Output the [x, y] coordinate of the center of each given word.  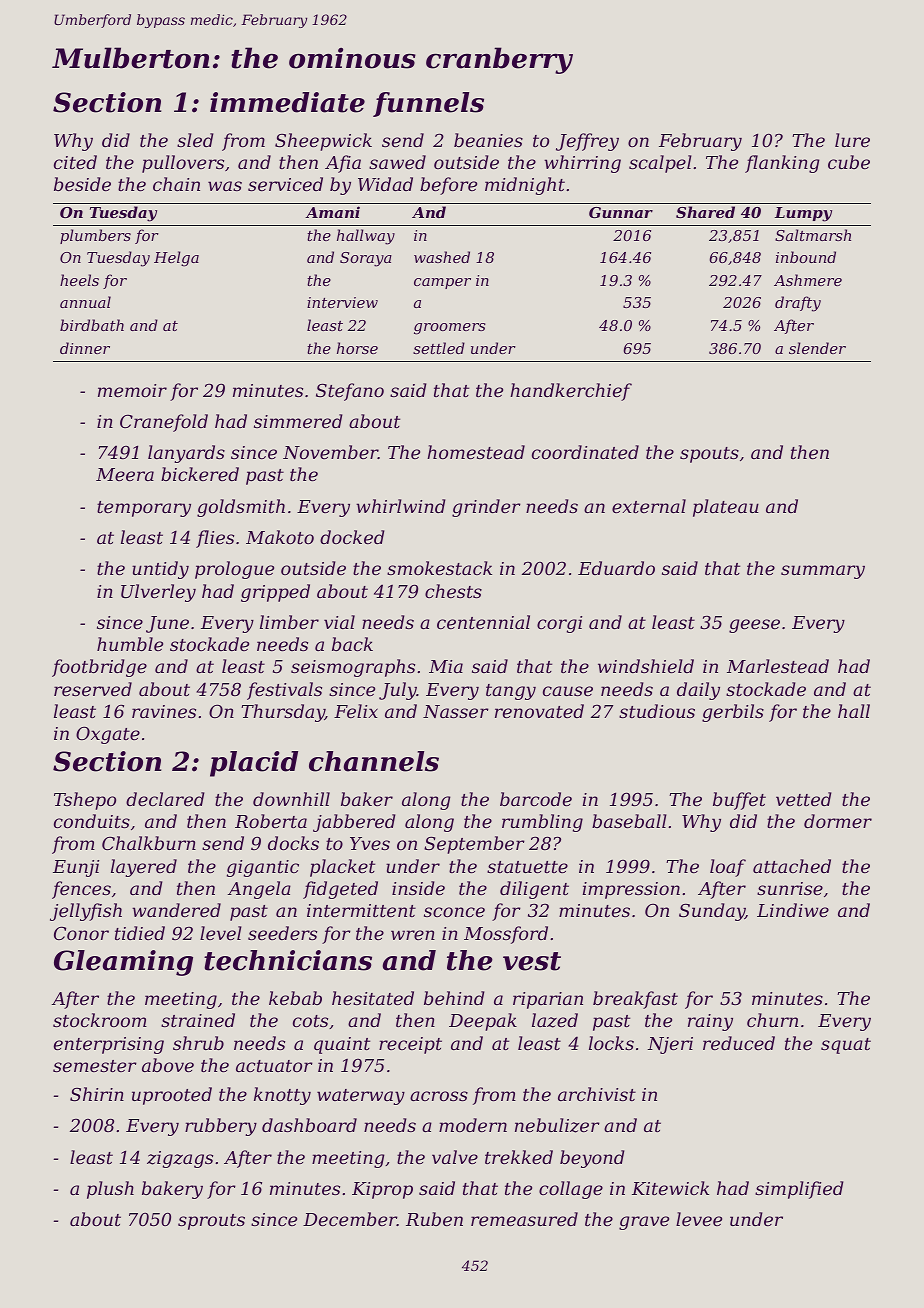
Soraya [366, 259]
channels [374, 761]
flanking [782, 164]
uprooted [172, 1096]
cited [75, 162]
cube [849, 162]
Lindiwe [793, 910]
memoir [132, 390]
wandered [176, 910]
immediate [287, 102]
